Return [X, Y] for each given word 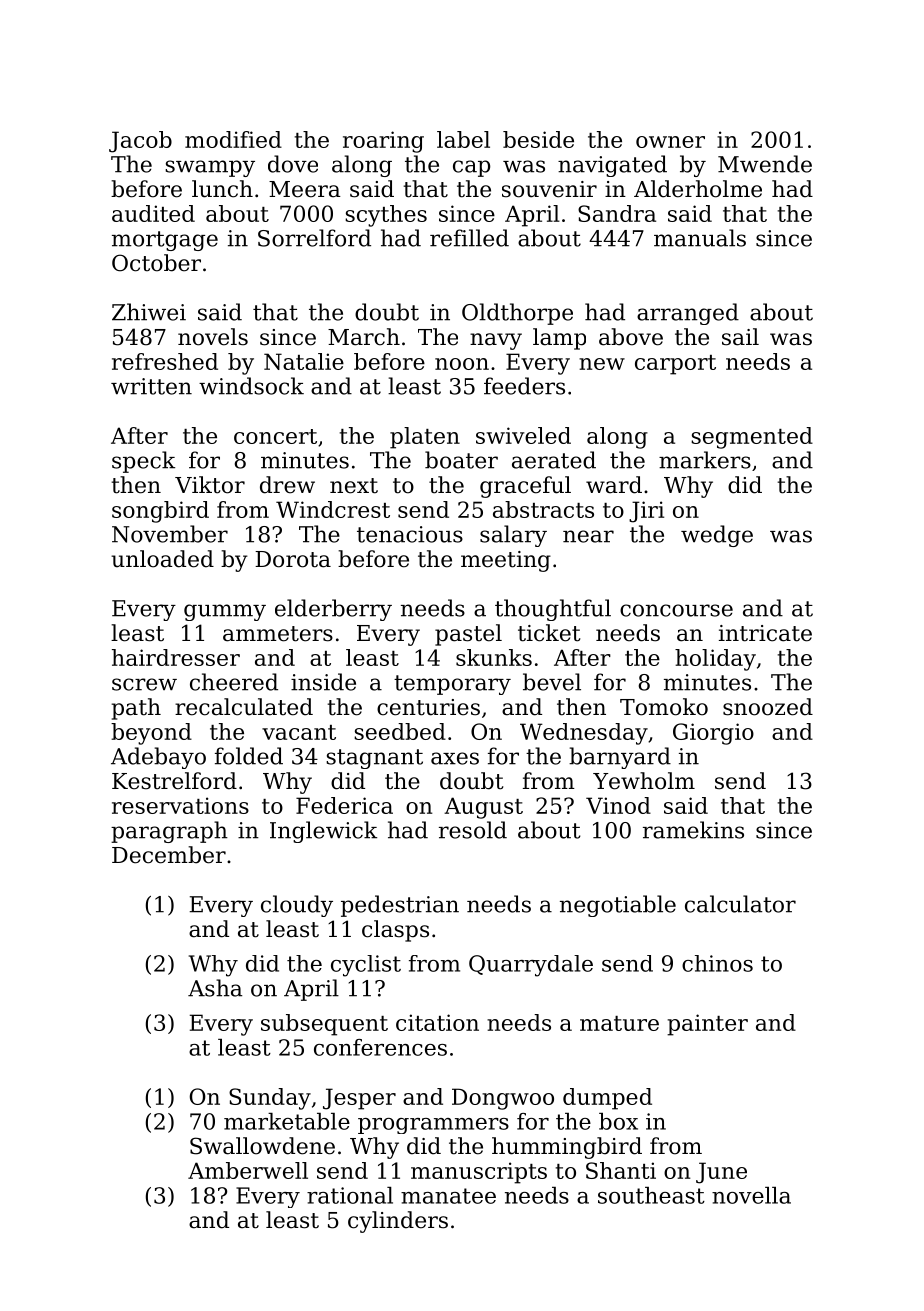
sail [740, 337]
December [169, 855]
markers [705, 460]
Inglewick [323, 832]
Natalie [304, 361]
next [354, 486]
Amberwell [248, 1170]
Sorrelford [314, 238]
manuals [700, 238]
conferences [380, 1047]
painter [707, 1025]
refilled [469, 238]
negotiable [618, 906]
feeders [524, 386]
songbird [160, 512]
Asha [215, 988]
